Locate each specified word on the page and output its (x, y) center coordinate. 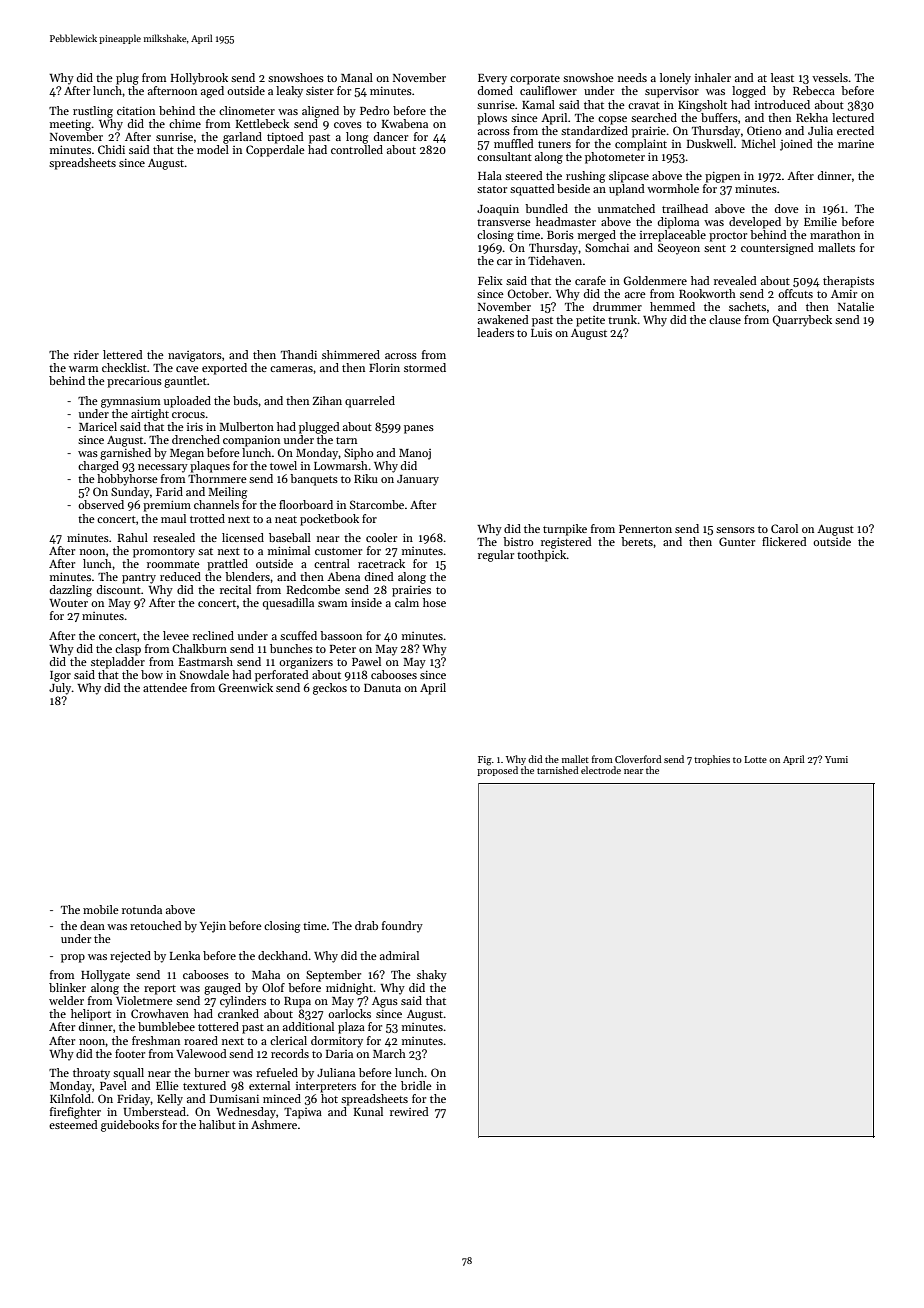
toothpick (542, 556)
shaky (432, 976)
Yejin (213, 927)
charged (98, 467)
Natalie (856, 306)
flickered (784, 541)
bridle (416, 1085)
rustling (93, 112)
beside (573, 188)
